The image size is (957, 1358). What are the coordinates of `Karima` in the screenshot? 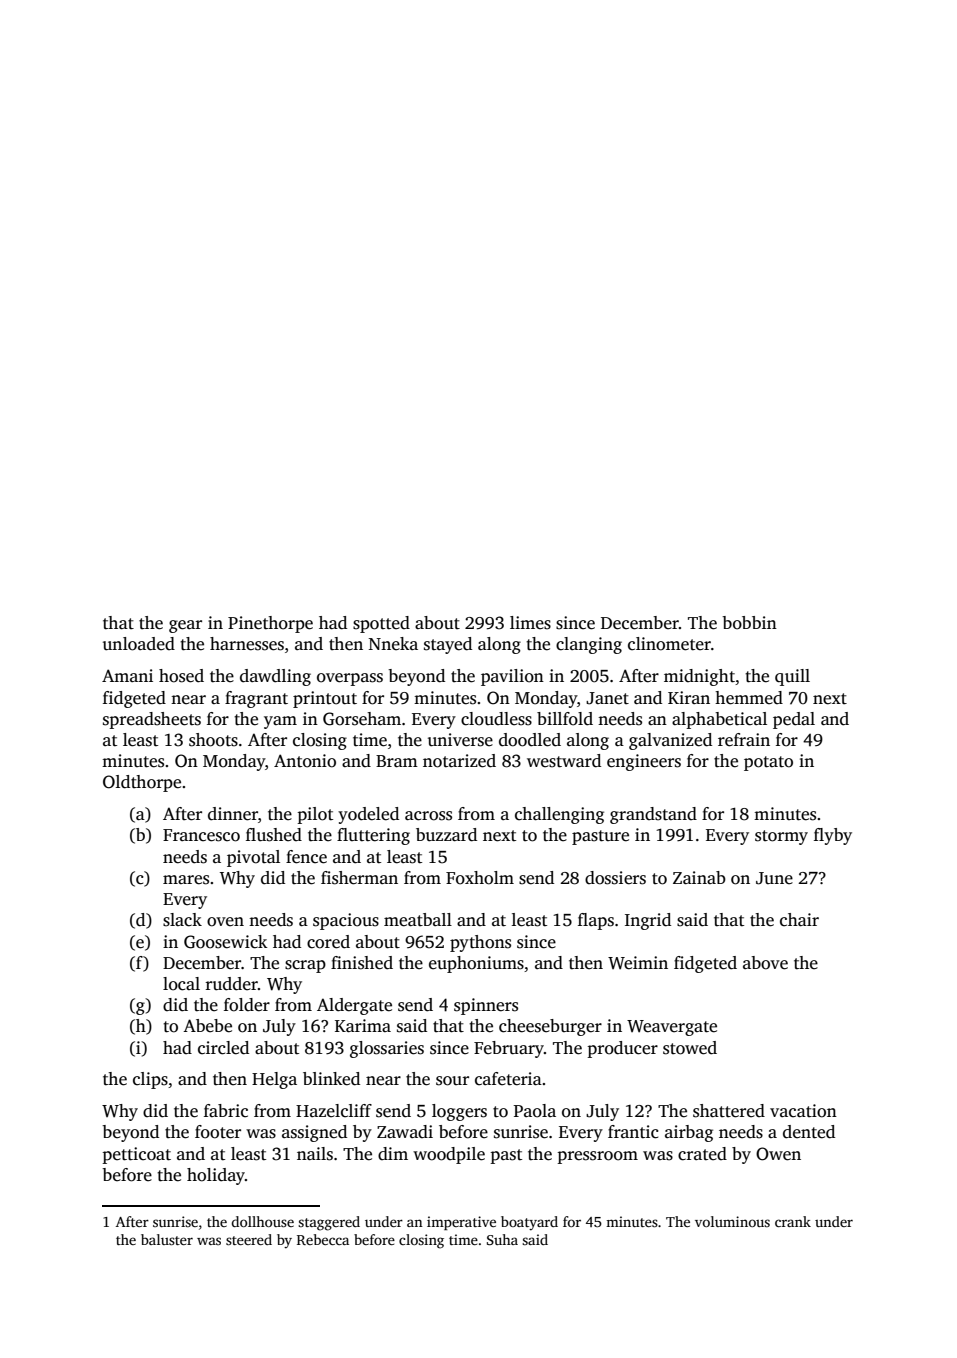 It's located at (363, 1025).
